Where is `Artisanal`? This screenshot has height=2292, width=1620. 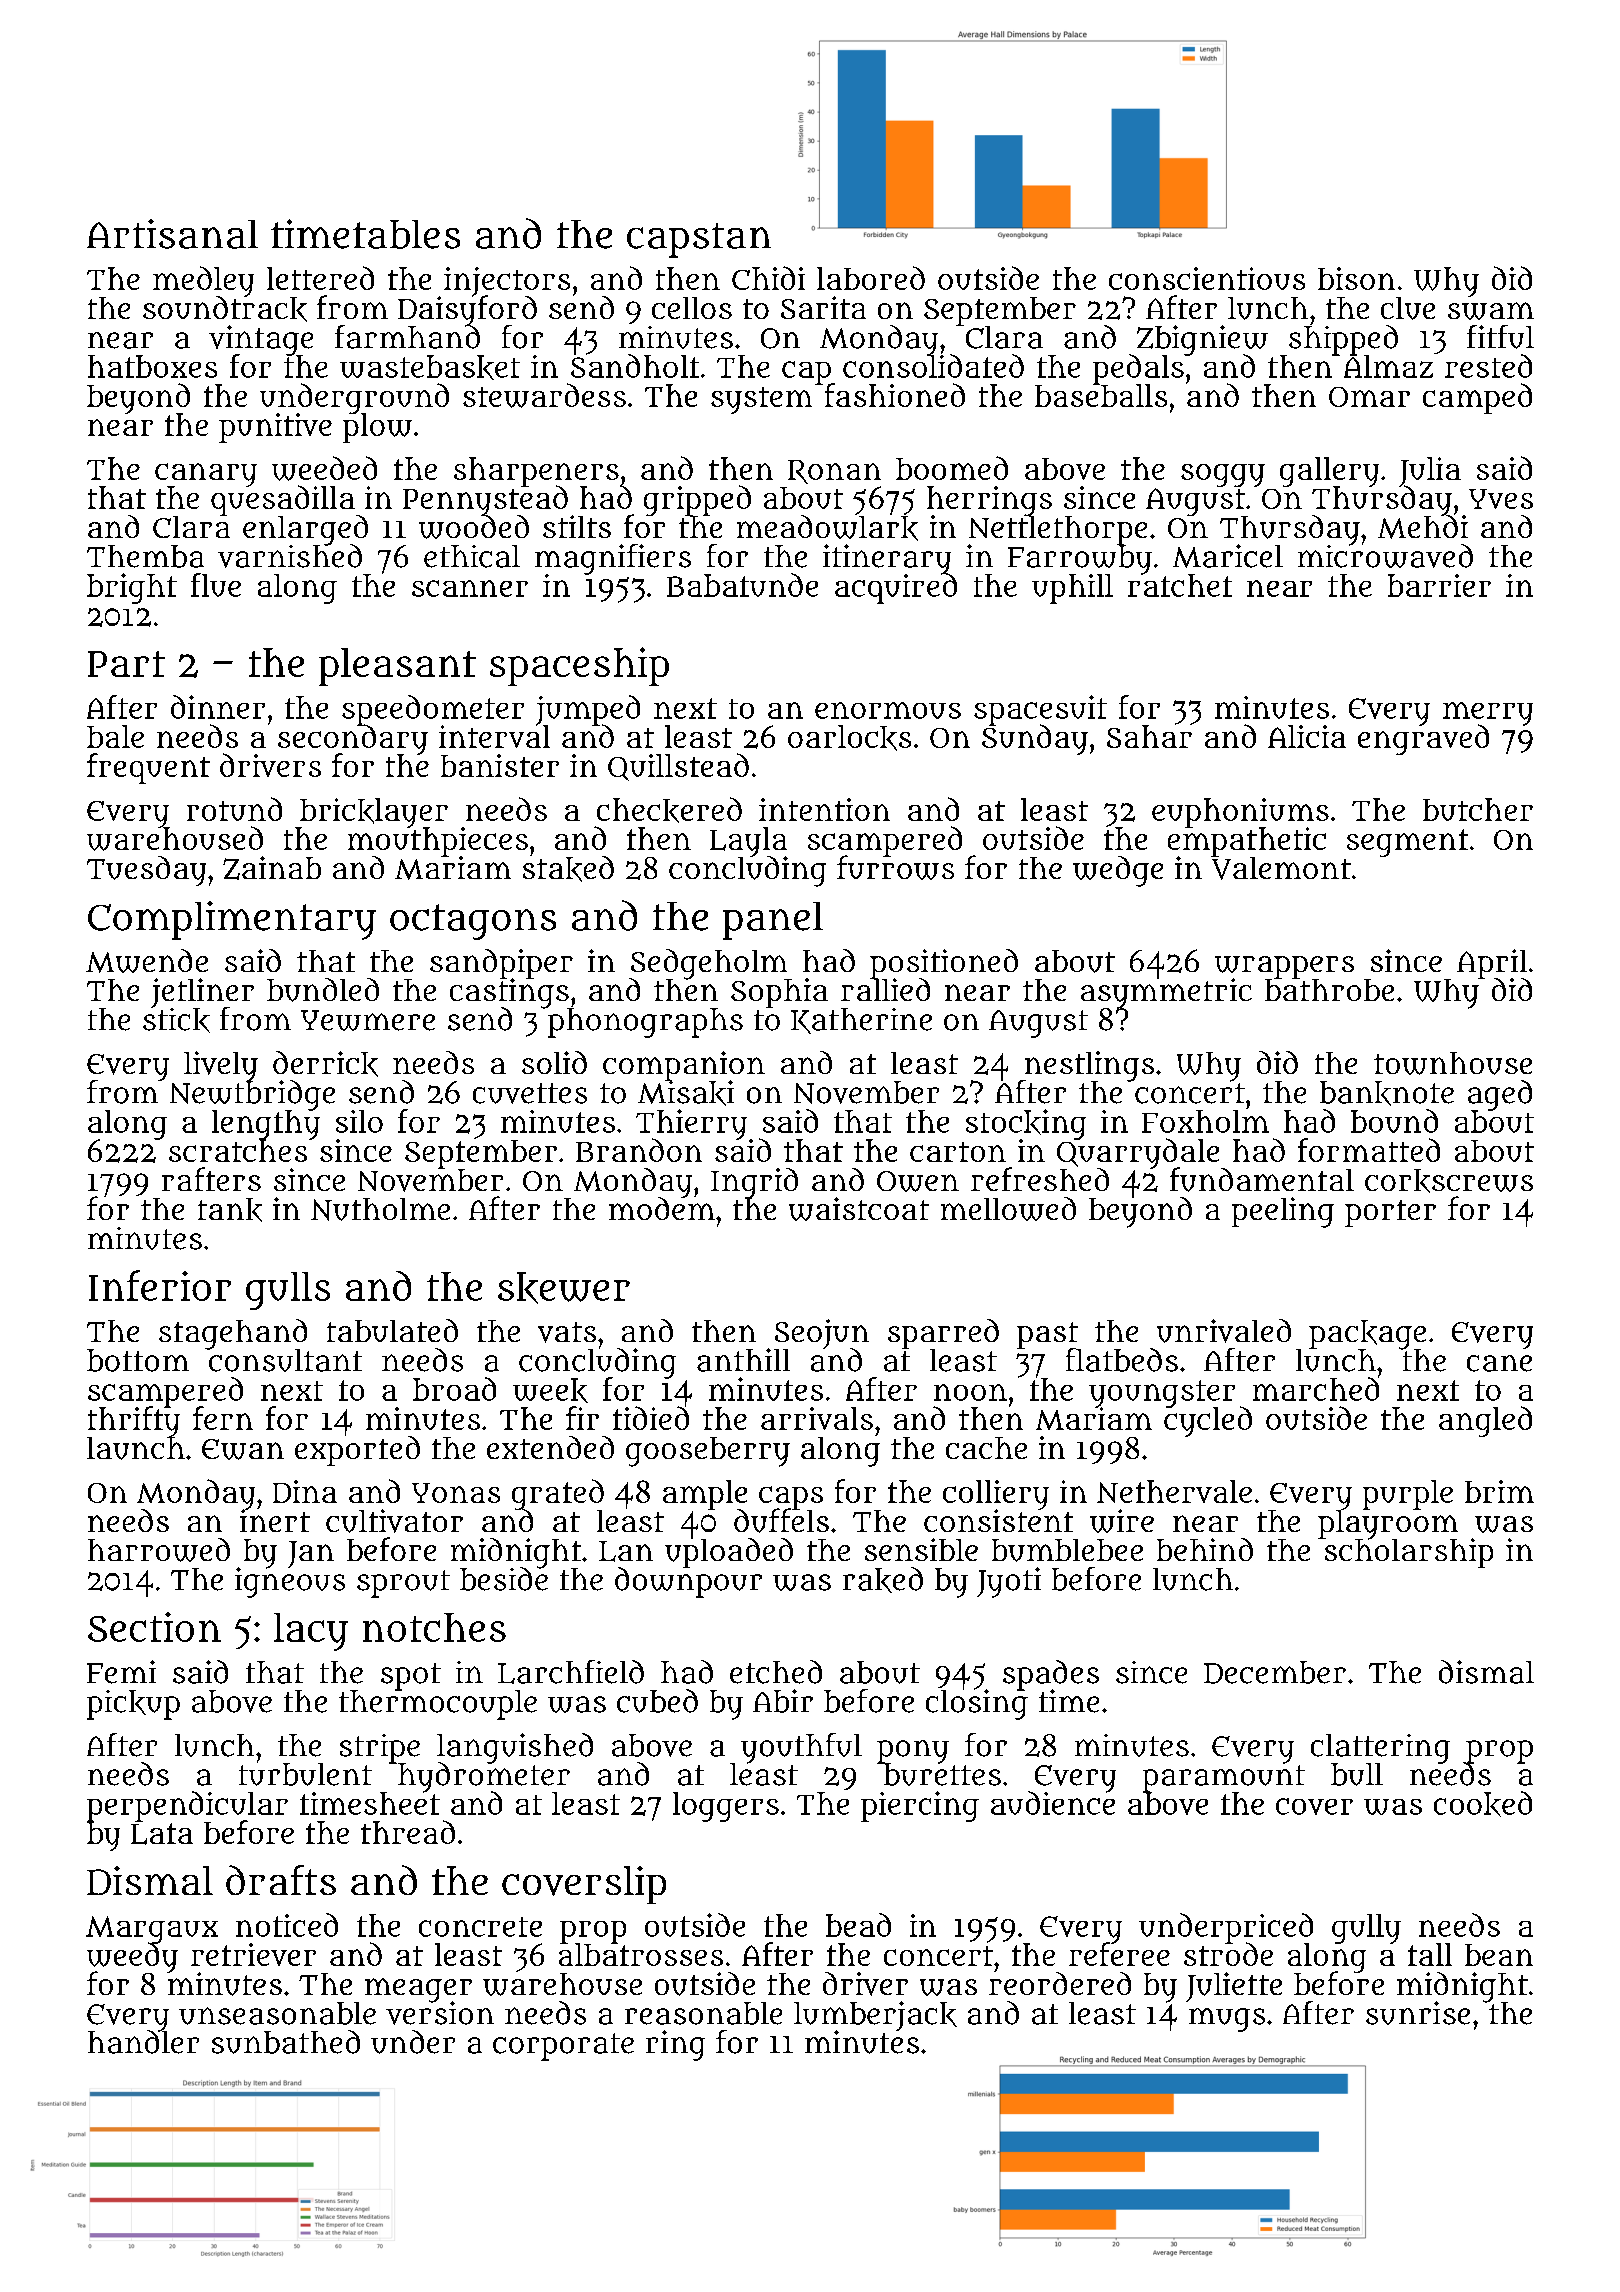 Artisanal is located at coordinates (172, 234).
